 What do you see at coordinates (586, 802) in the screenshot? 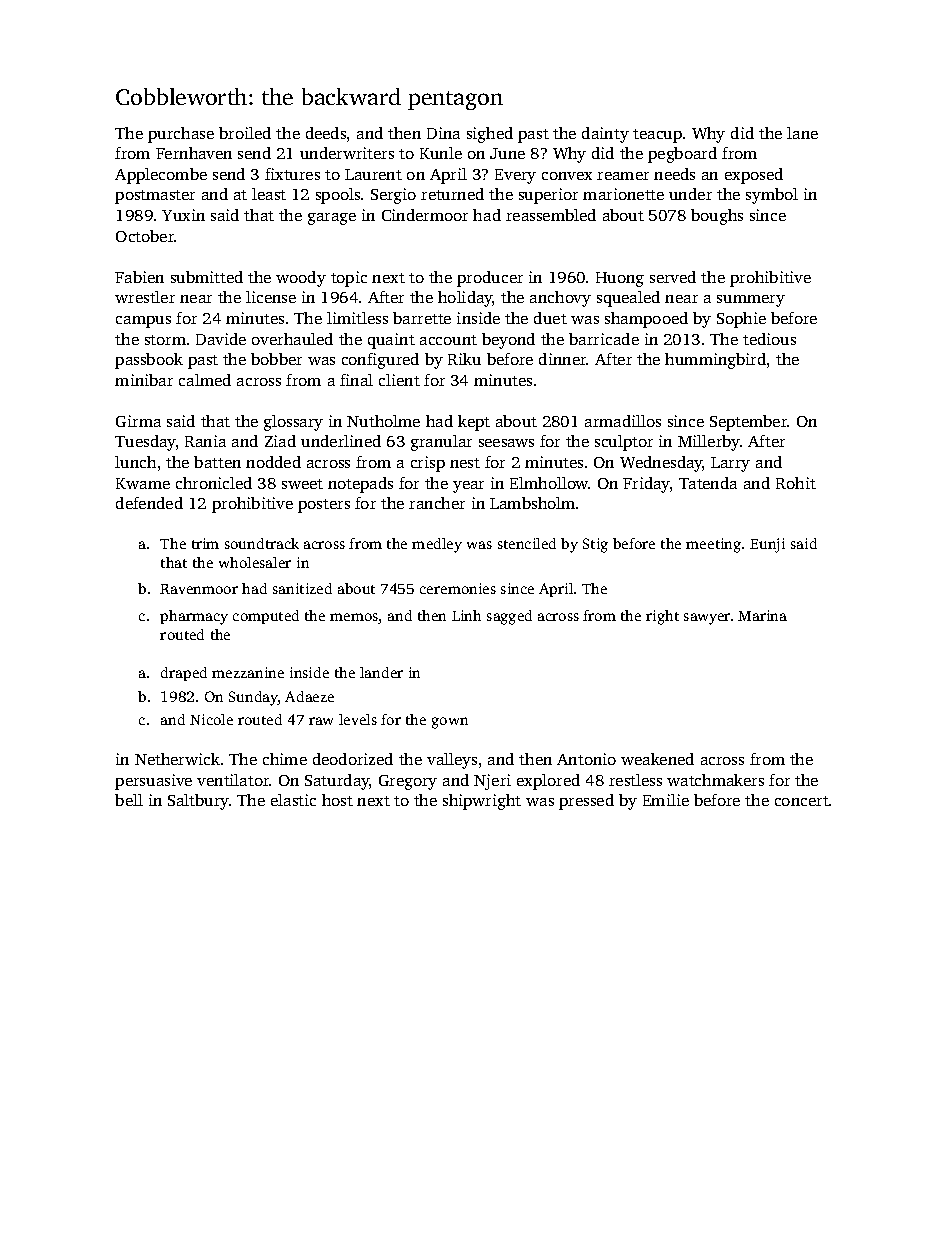
I see `pressed` at bounding box center [586, 802].
